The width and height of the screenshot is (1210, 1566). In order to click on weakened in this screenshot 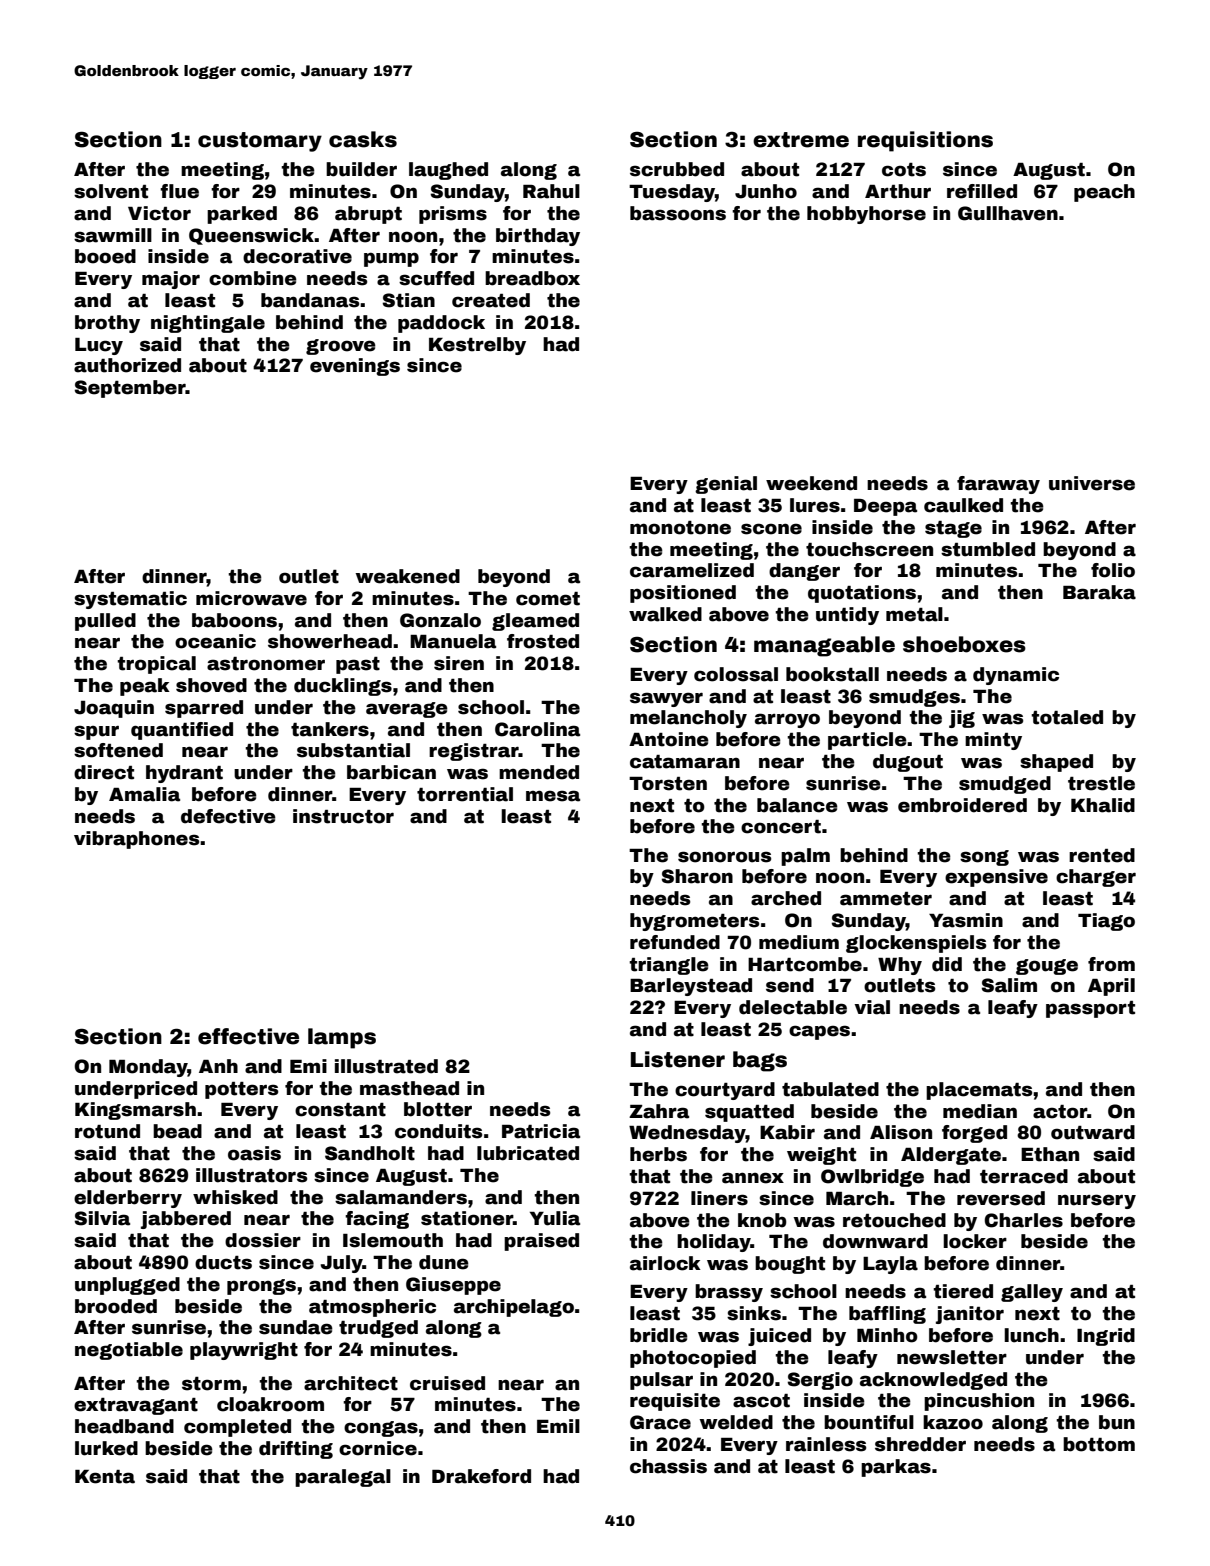, I will do `click(407, 576)`.
